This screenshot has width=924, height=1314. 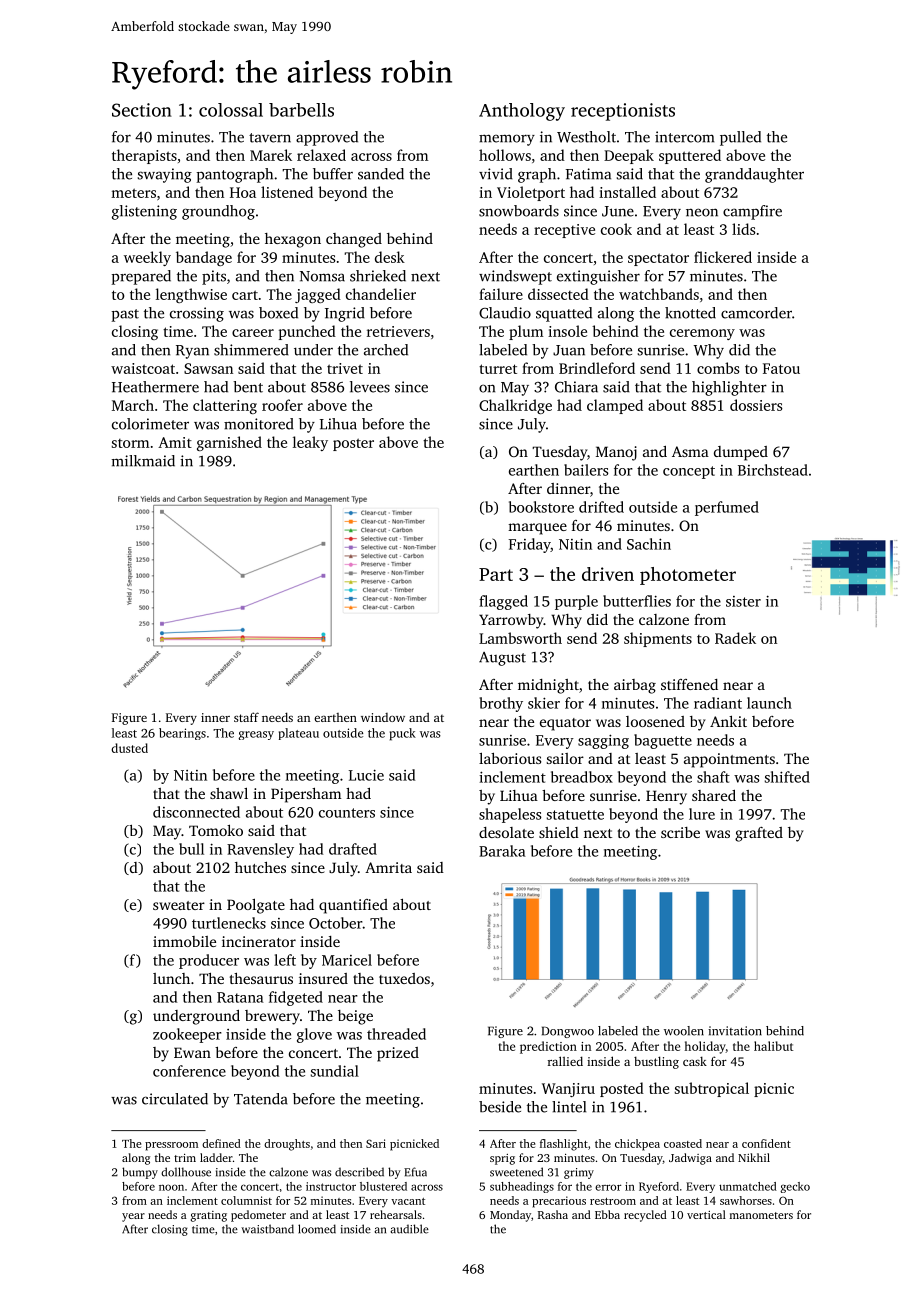 What do you see at coordinates (723, 257) in the screenshot?
I see `flickered` at bounding box center [723, 257].
